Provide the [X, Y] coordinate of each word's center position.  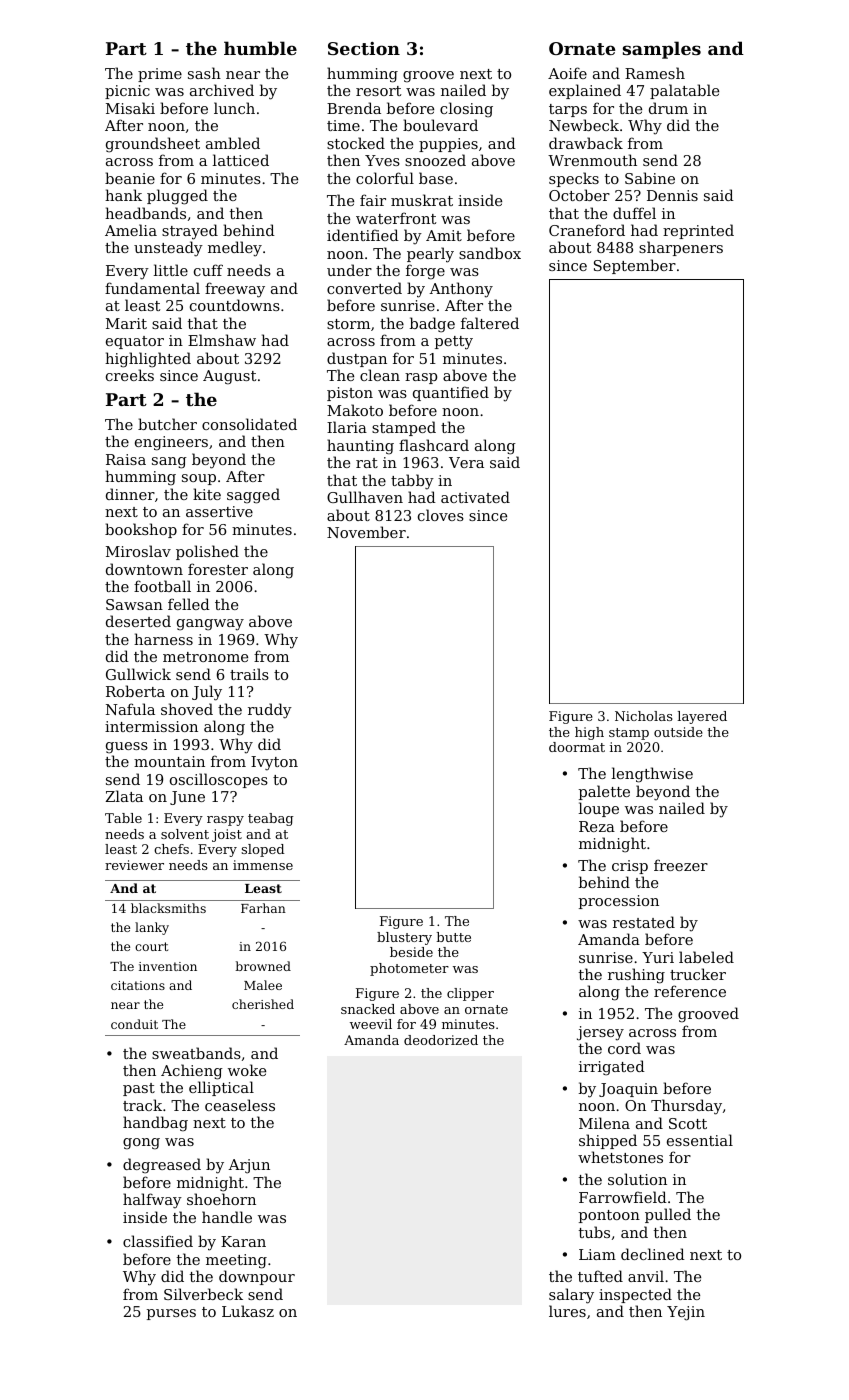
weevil [371, 1024]
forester [218, 569]
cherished [263, 1004]
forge [425, 272]
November [366, 532]
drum [668, 108]
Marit [126, 323]
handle [227, 1217]
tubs [594, 1232]
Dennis [672, 195]
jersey [600, 1033]
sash [204, 73]
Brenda [354, 108]
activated [475, 497]
